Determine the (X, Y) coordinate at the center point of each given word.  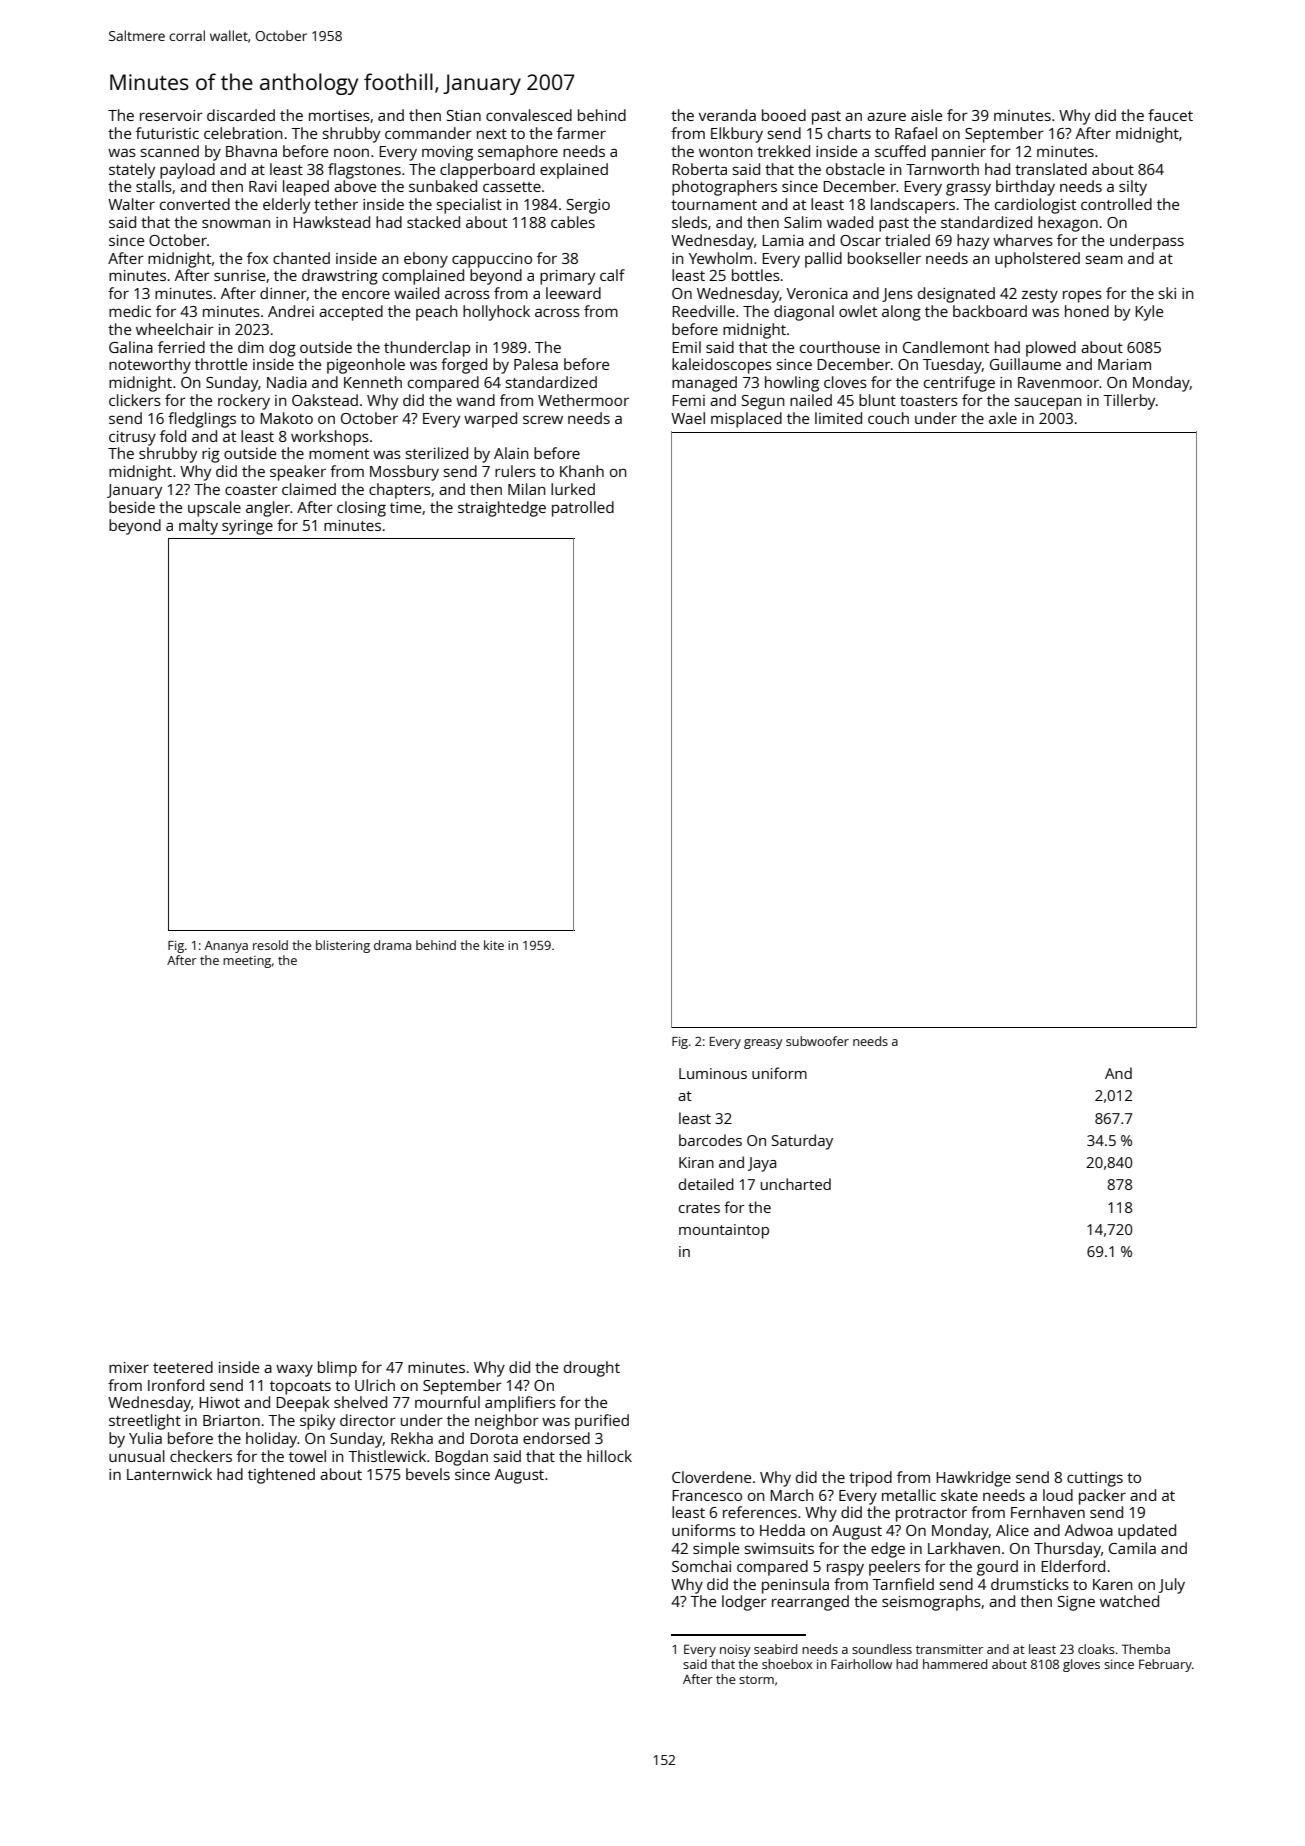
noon (351, 152)
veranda (727, 115)
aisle (926, 115)
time (405, 507)
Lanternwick (169, 1474)
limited (838, 418)
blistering (343, 946)
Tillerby (1129, 402)
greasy (763, 1044)
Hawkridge (973, 1479)
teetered (183, 1367)
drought (592, 1369)
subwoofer (817, 1041)
